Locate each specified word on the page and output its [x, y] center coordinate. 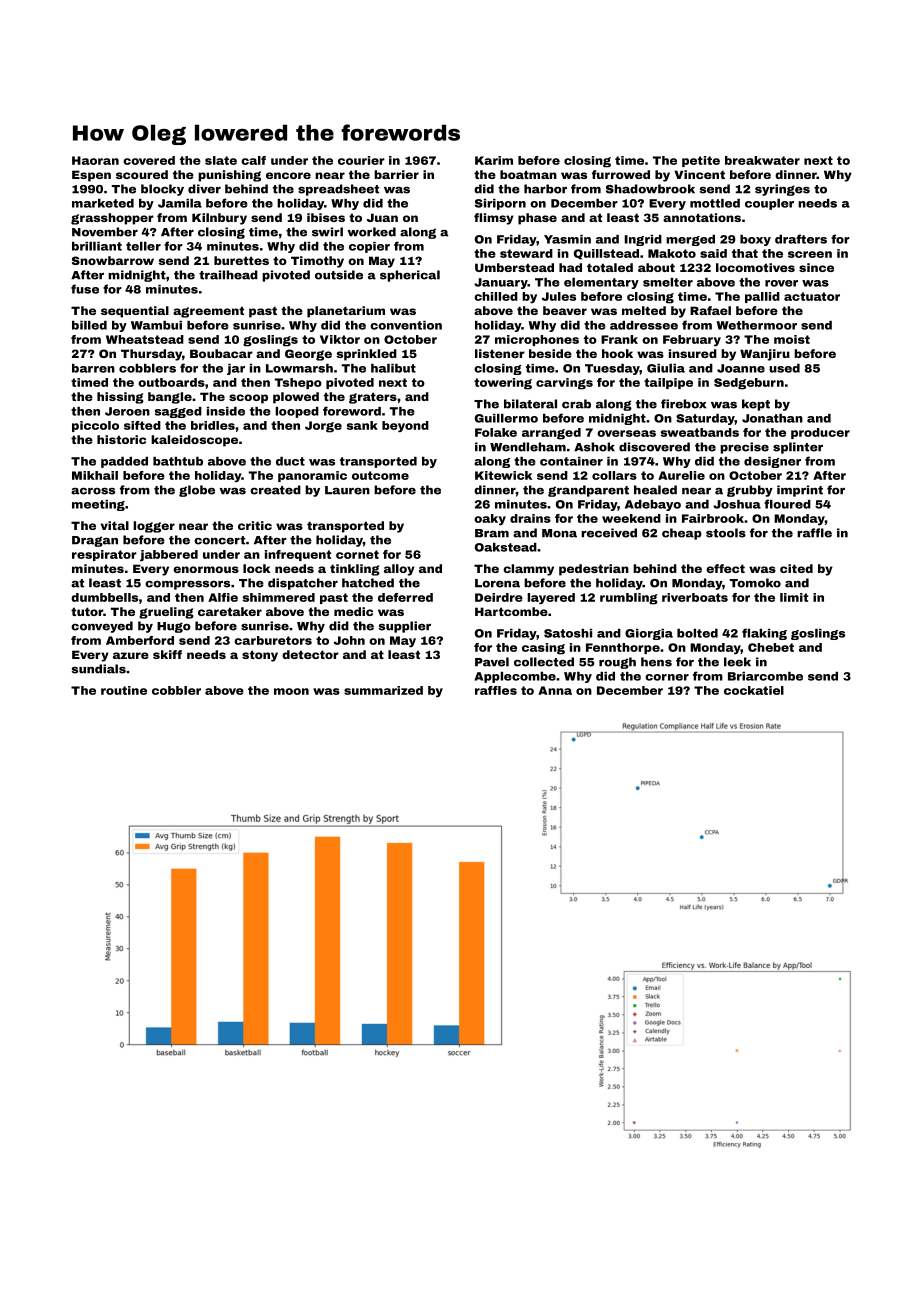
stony [260, 656]
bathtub [178, 461]
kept [756, 405]
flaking [764, 634]
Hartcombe [511, 611]
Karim [494, 160]
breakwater [762, 160]
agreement [208, 312]
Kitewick [503, 475]
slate [221, 160]
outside [339, 275]
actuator [812, 296]
